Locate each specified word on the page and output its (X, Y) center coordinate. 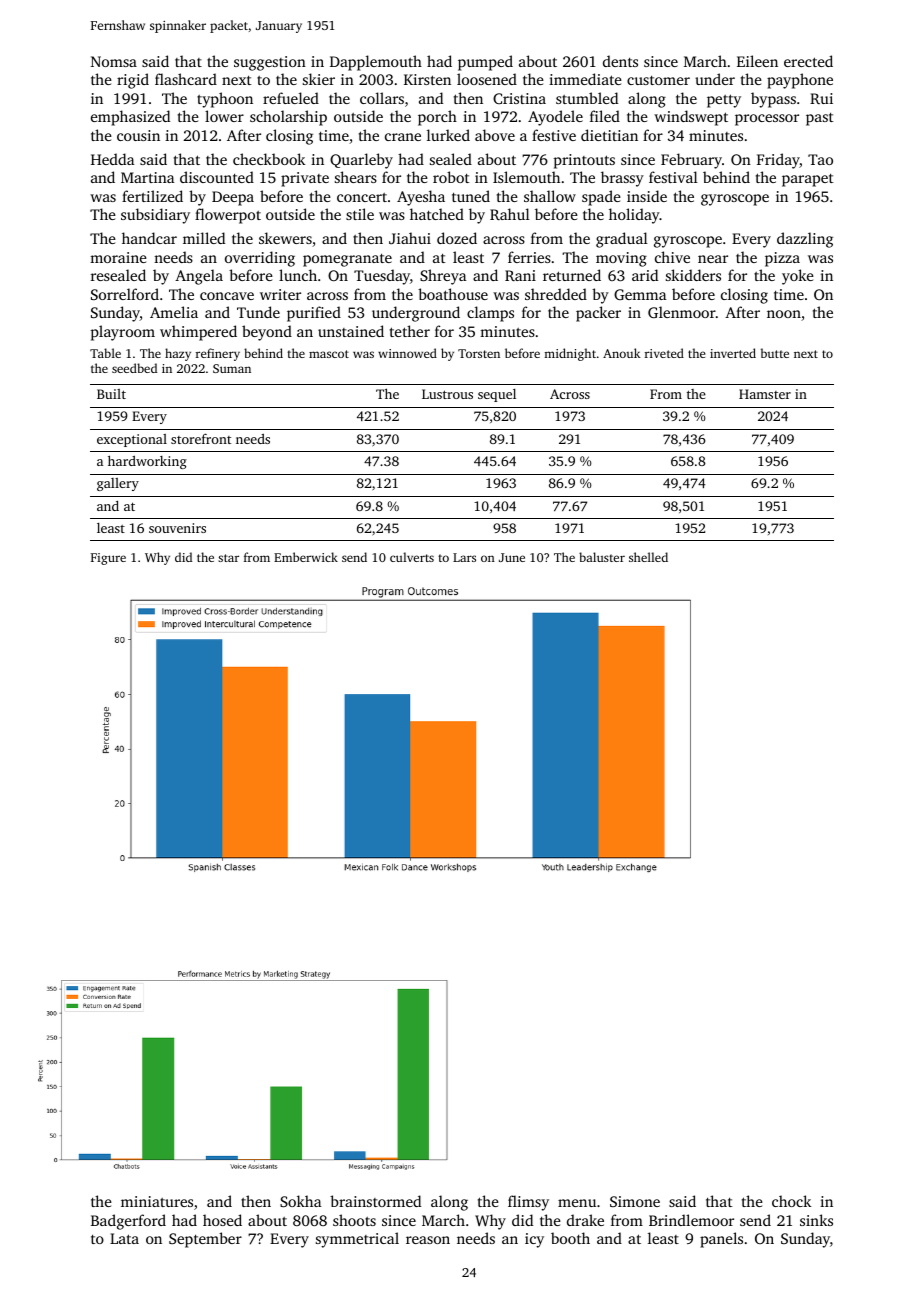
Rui (821, 98)
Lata (124, 1238)
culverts (412, 557)
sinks (816, 1220)
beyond (267, 333)
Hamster (765, 394)
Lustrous (447, 394)
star (228, 558)
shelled (648, 557)
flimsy (528, 1203)
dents (620, 61)
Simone (635, 1201)
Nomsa (114, 61)
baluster (602, 557)
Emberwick (306, 557)
